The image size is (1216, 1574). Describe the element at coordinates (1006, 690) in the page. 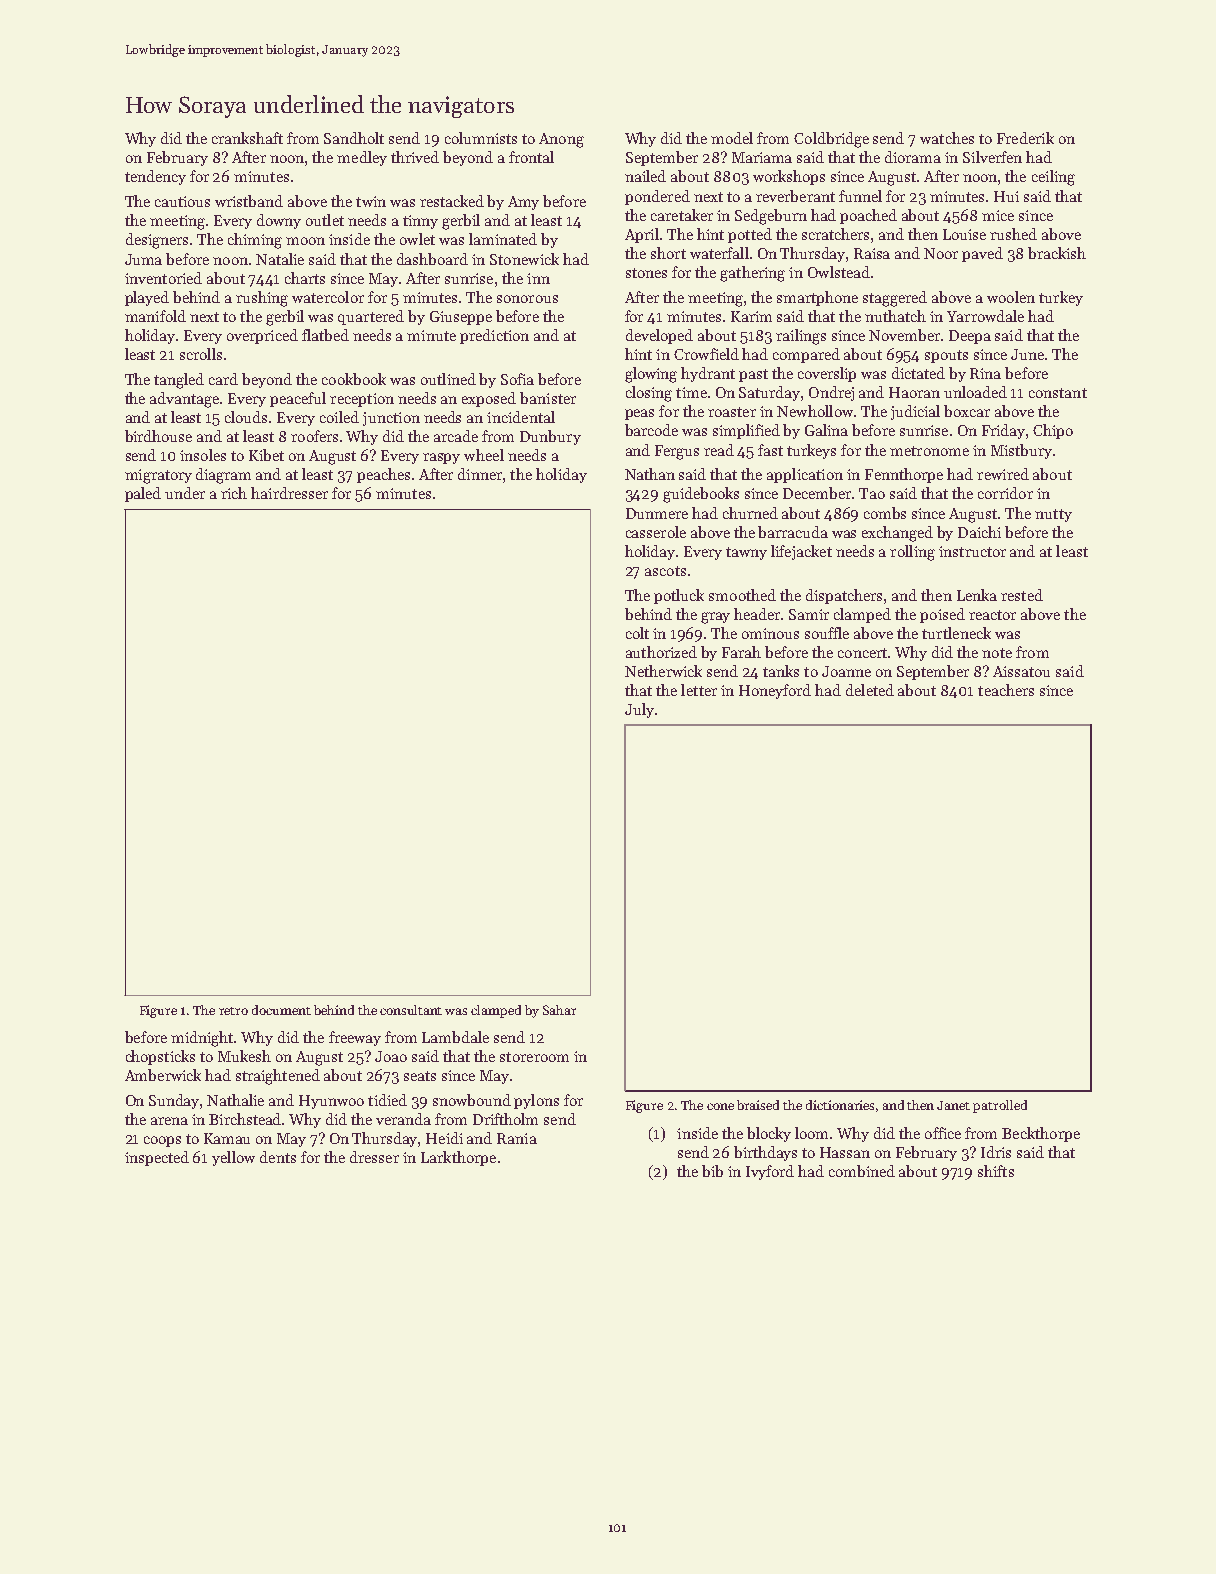

I see `teachers` at that location.
